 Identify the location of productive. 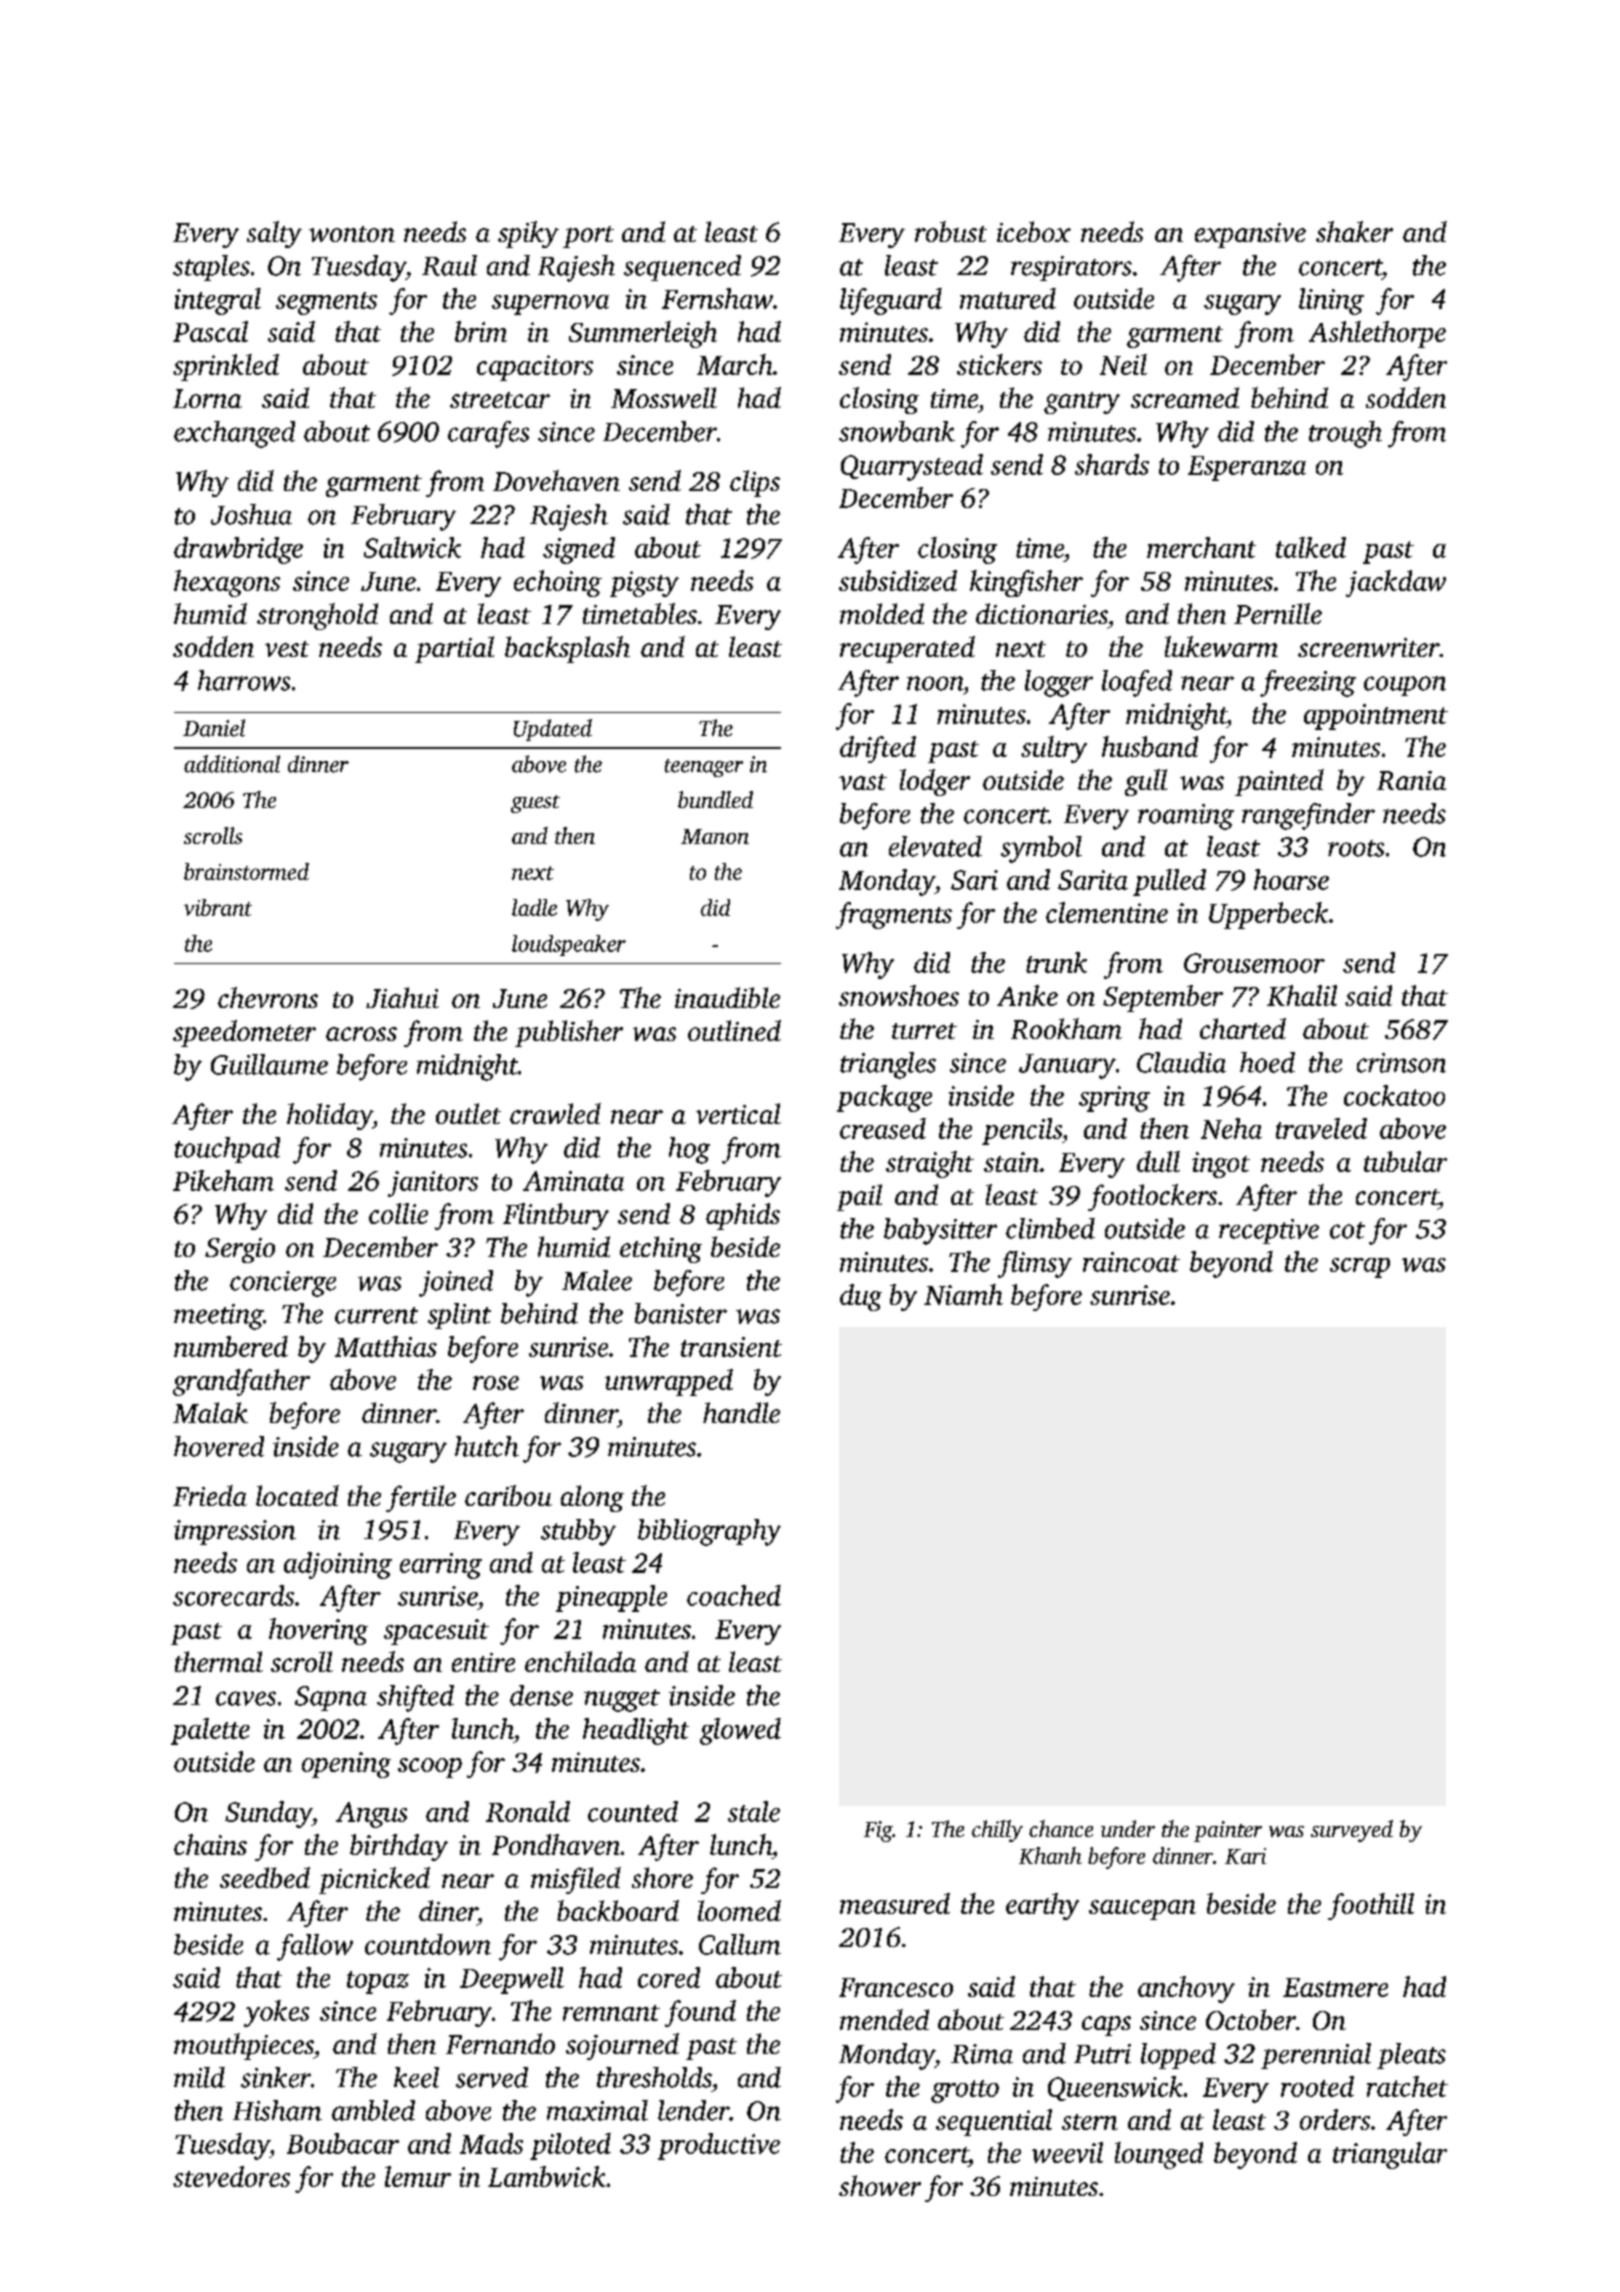
(719, 2146).
